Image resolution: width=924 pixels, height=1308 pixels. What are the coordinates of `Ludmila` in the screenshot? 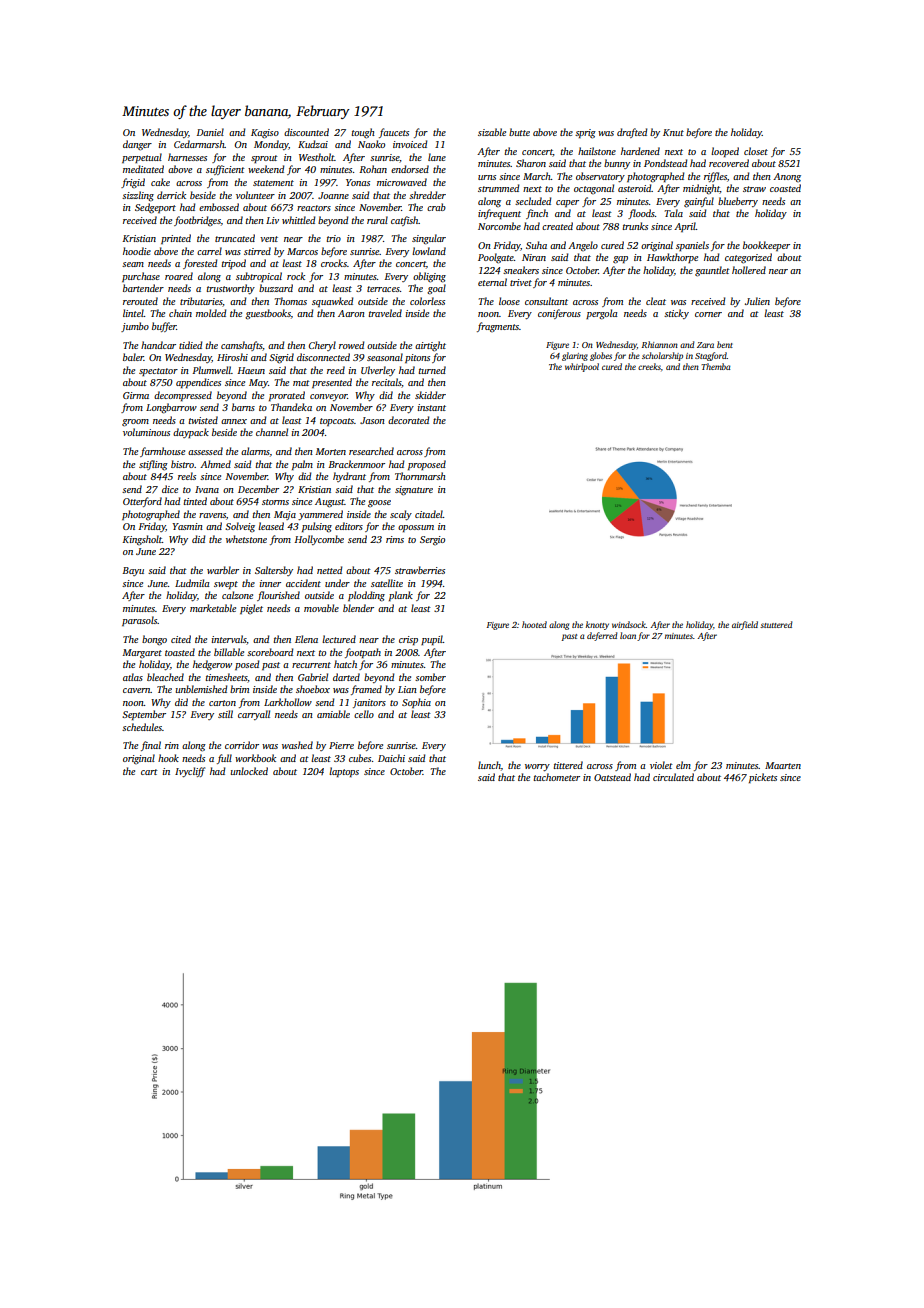 It's located at (192, 583).
